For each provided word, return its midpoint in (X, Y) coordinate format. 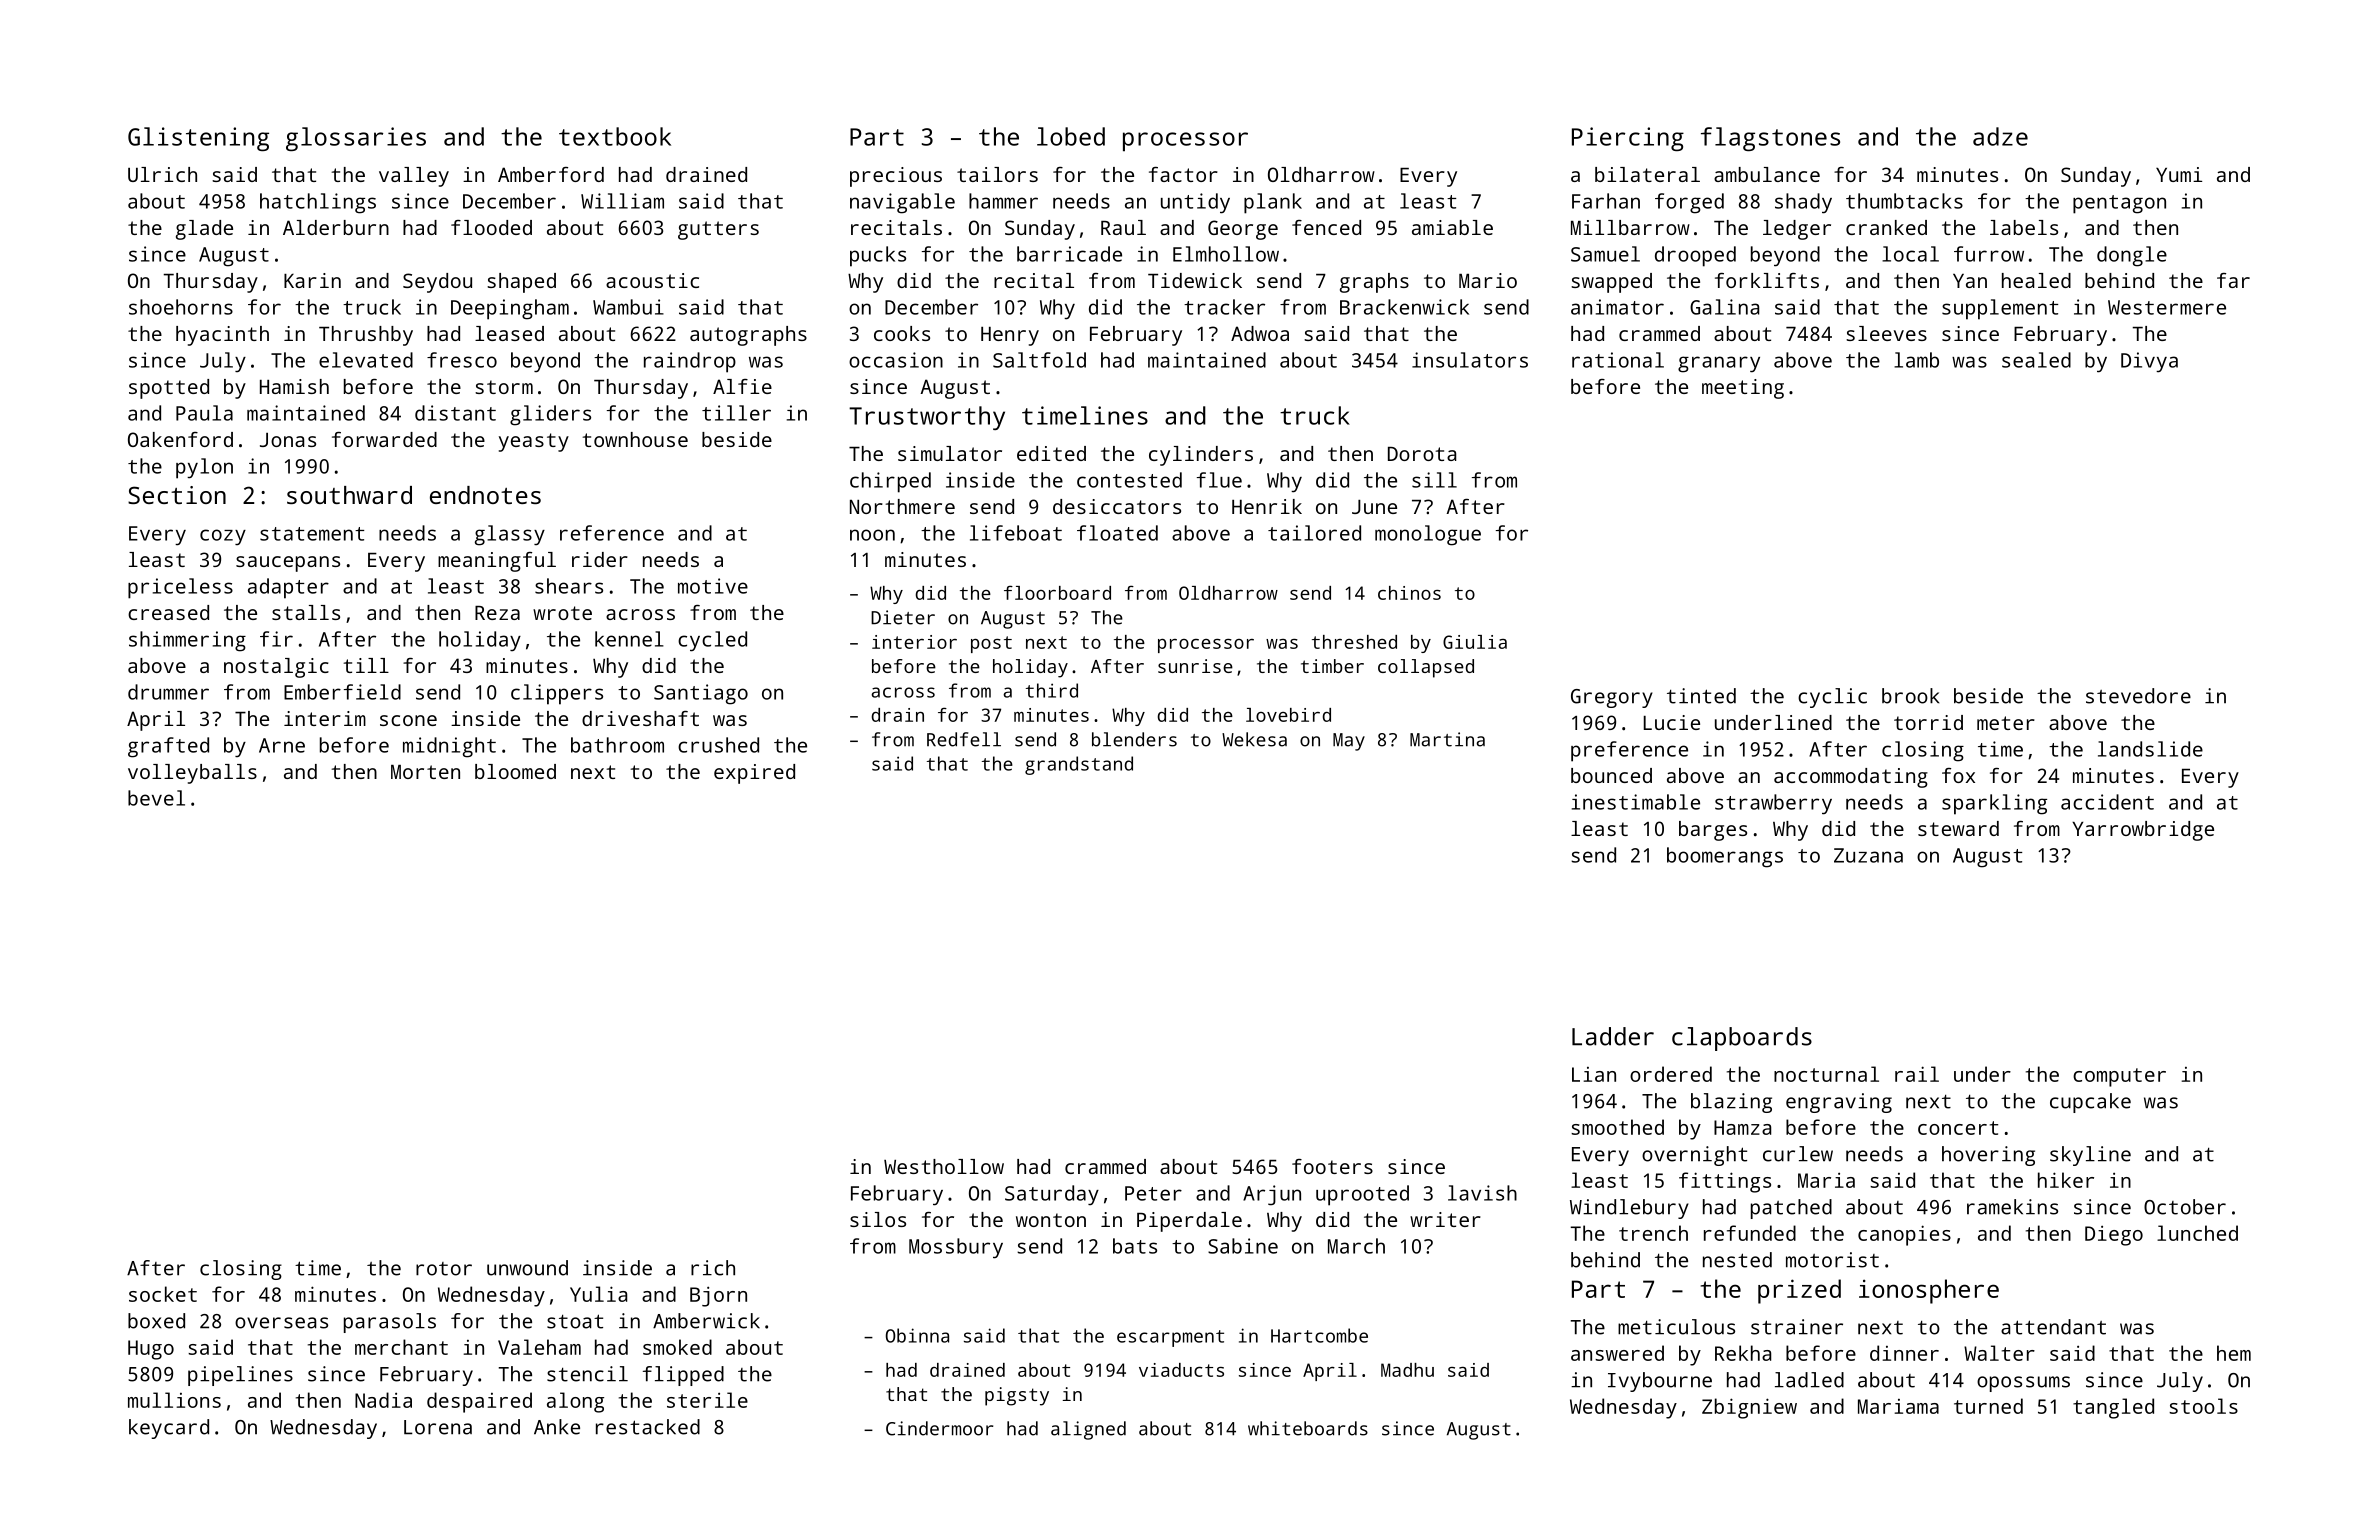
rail (1917, 1074)
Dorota (1422, 454)
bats (1135, 1246)
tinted (1701, 696)
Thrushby (366, 336)
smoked (677, 1347)
